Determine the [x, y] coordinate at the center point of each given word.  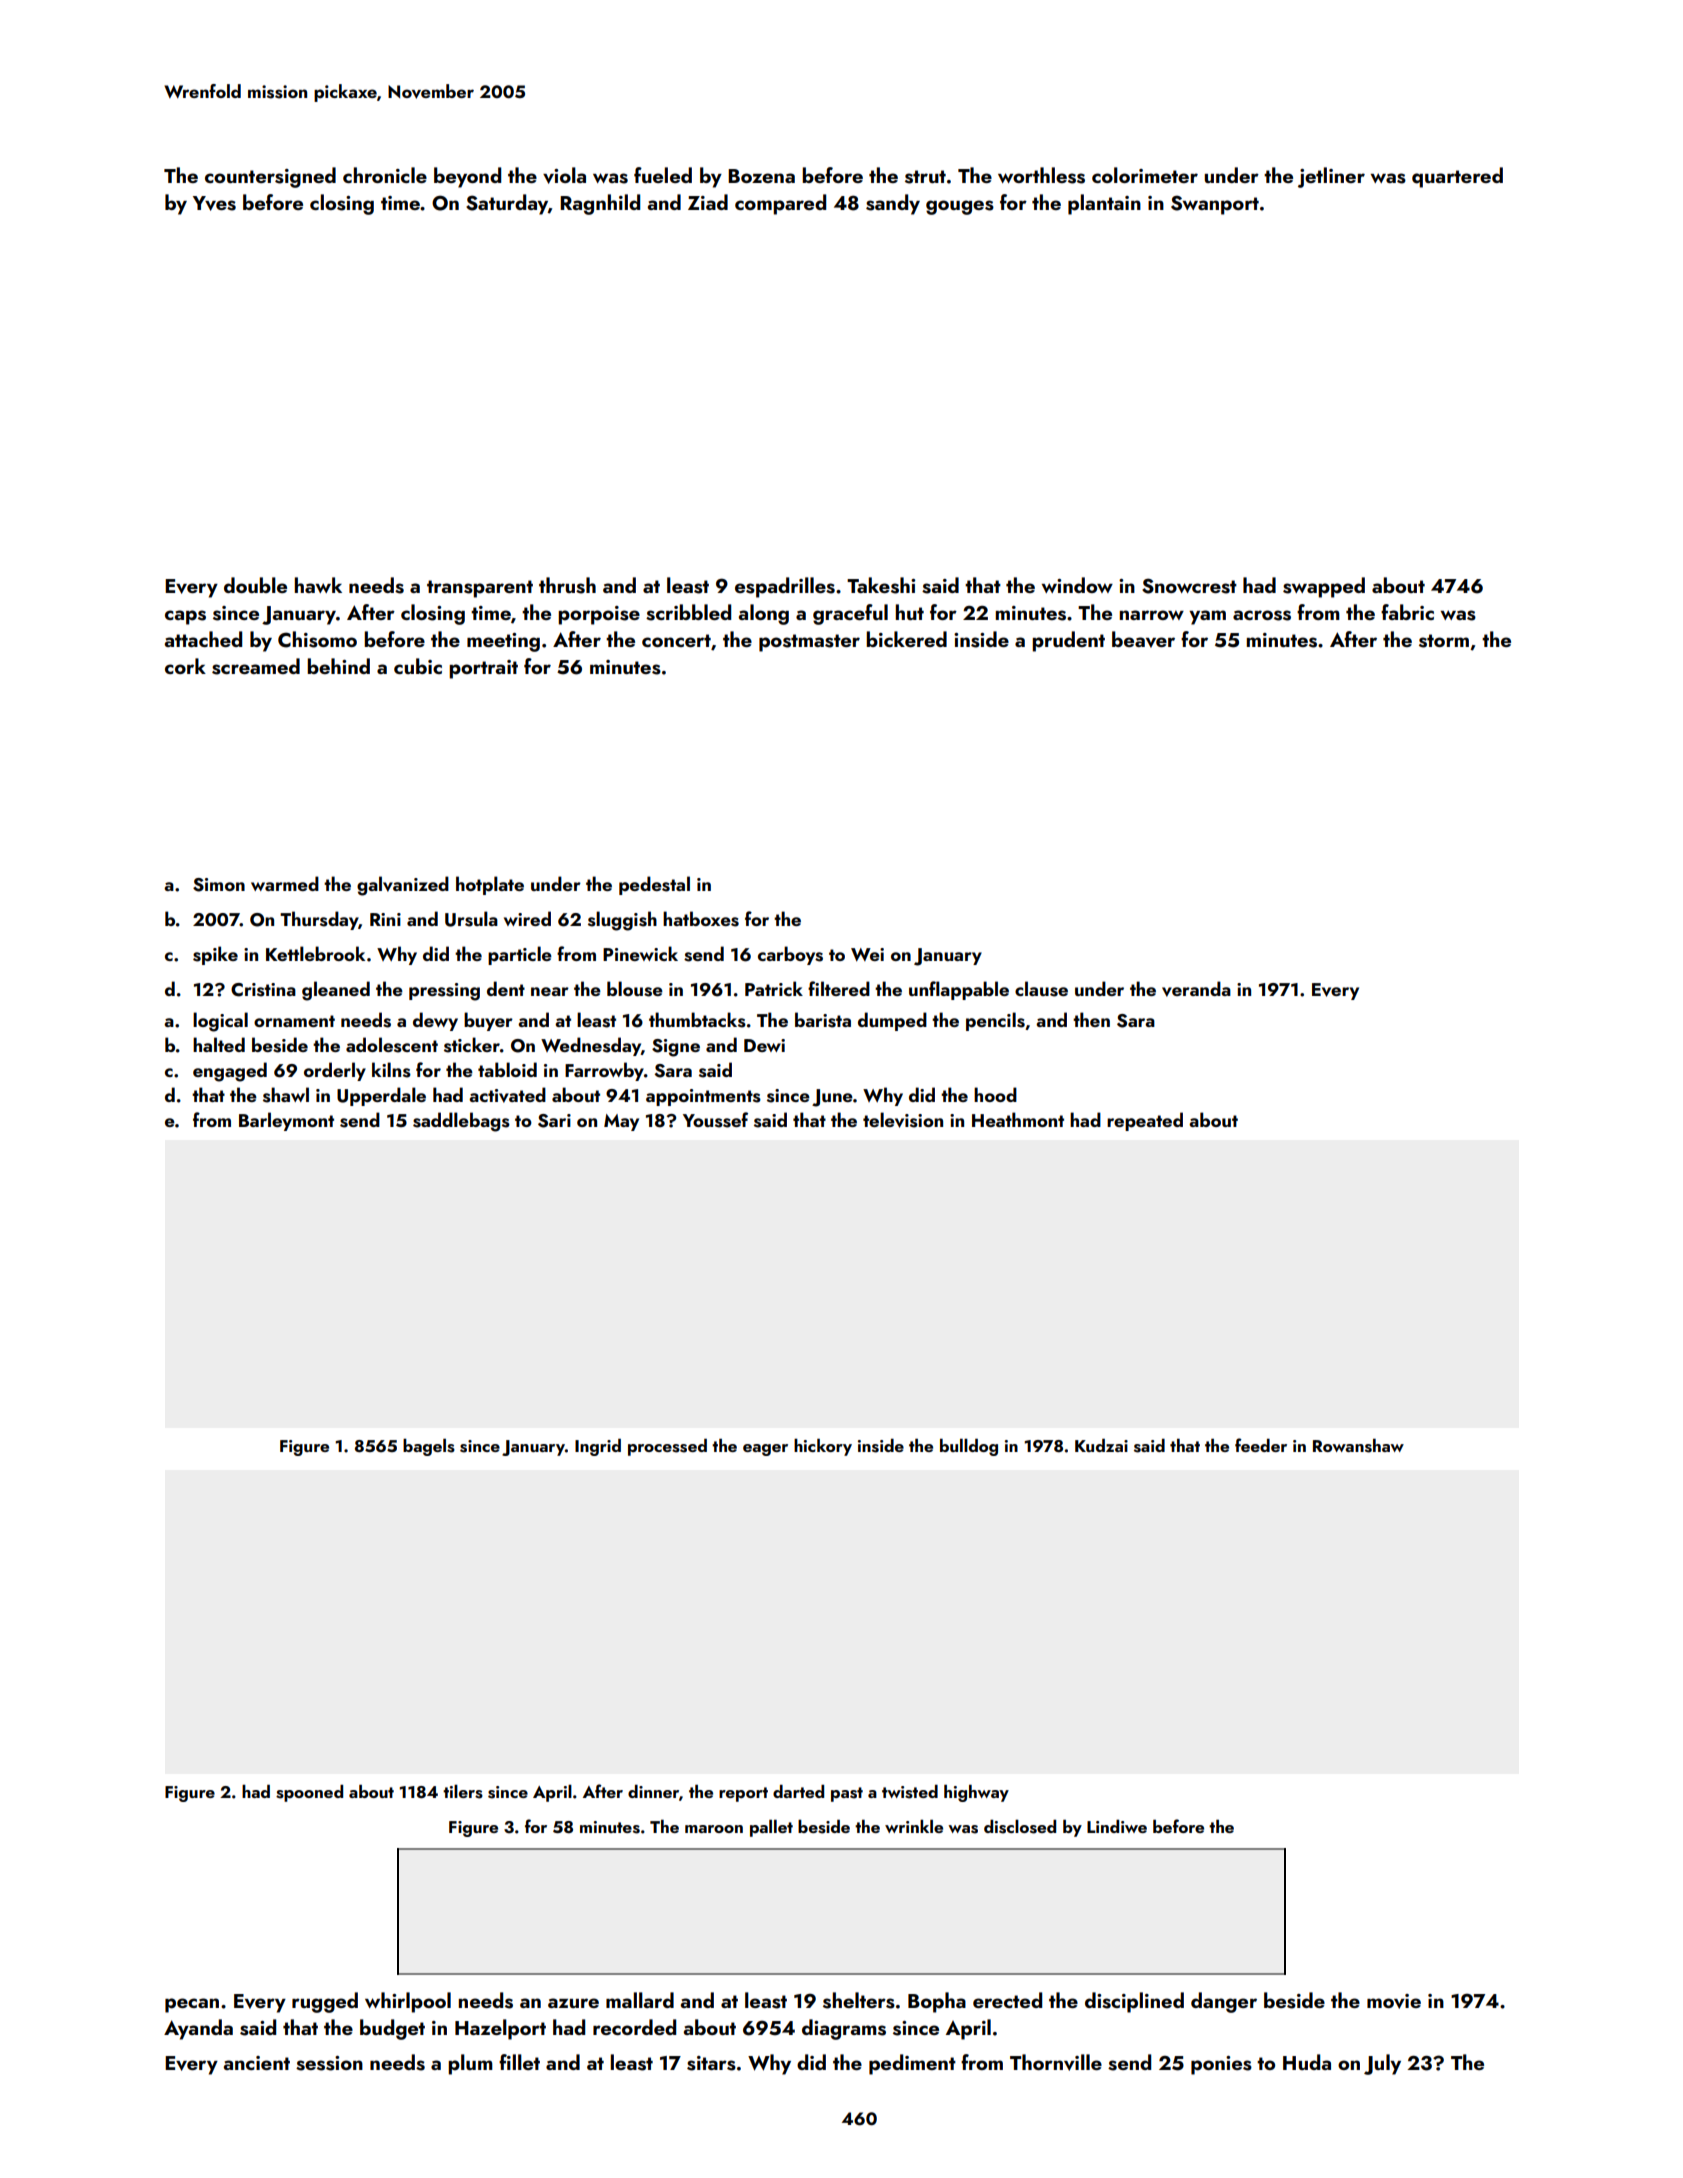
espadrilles [785, 587]
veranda [1196, 989]
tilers [463, 1792]
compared [780, 204]
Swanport [1215, 205]
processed [667, 1447]
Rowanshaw [1358, 1446]
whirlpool [408, 2002]
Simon [219, 885]
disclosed [1020, 1827]
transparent [480, 589]
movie [1394, 2001]
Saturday [507, 204]
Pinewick [640, 953]
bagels [429, 1447]
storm [1444, 641]
